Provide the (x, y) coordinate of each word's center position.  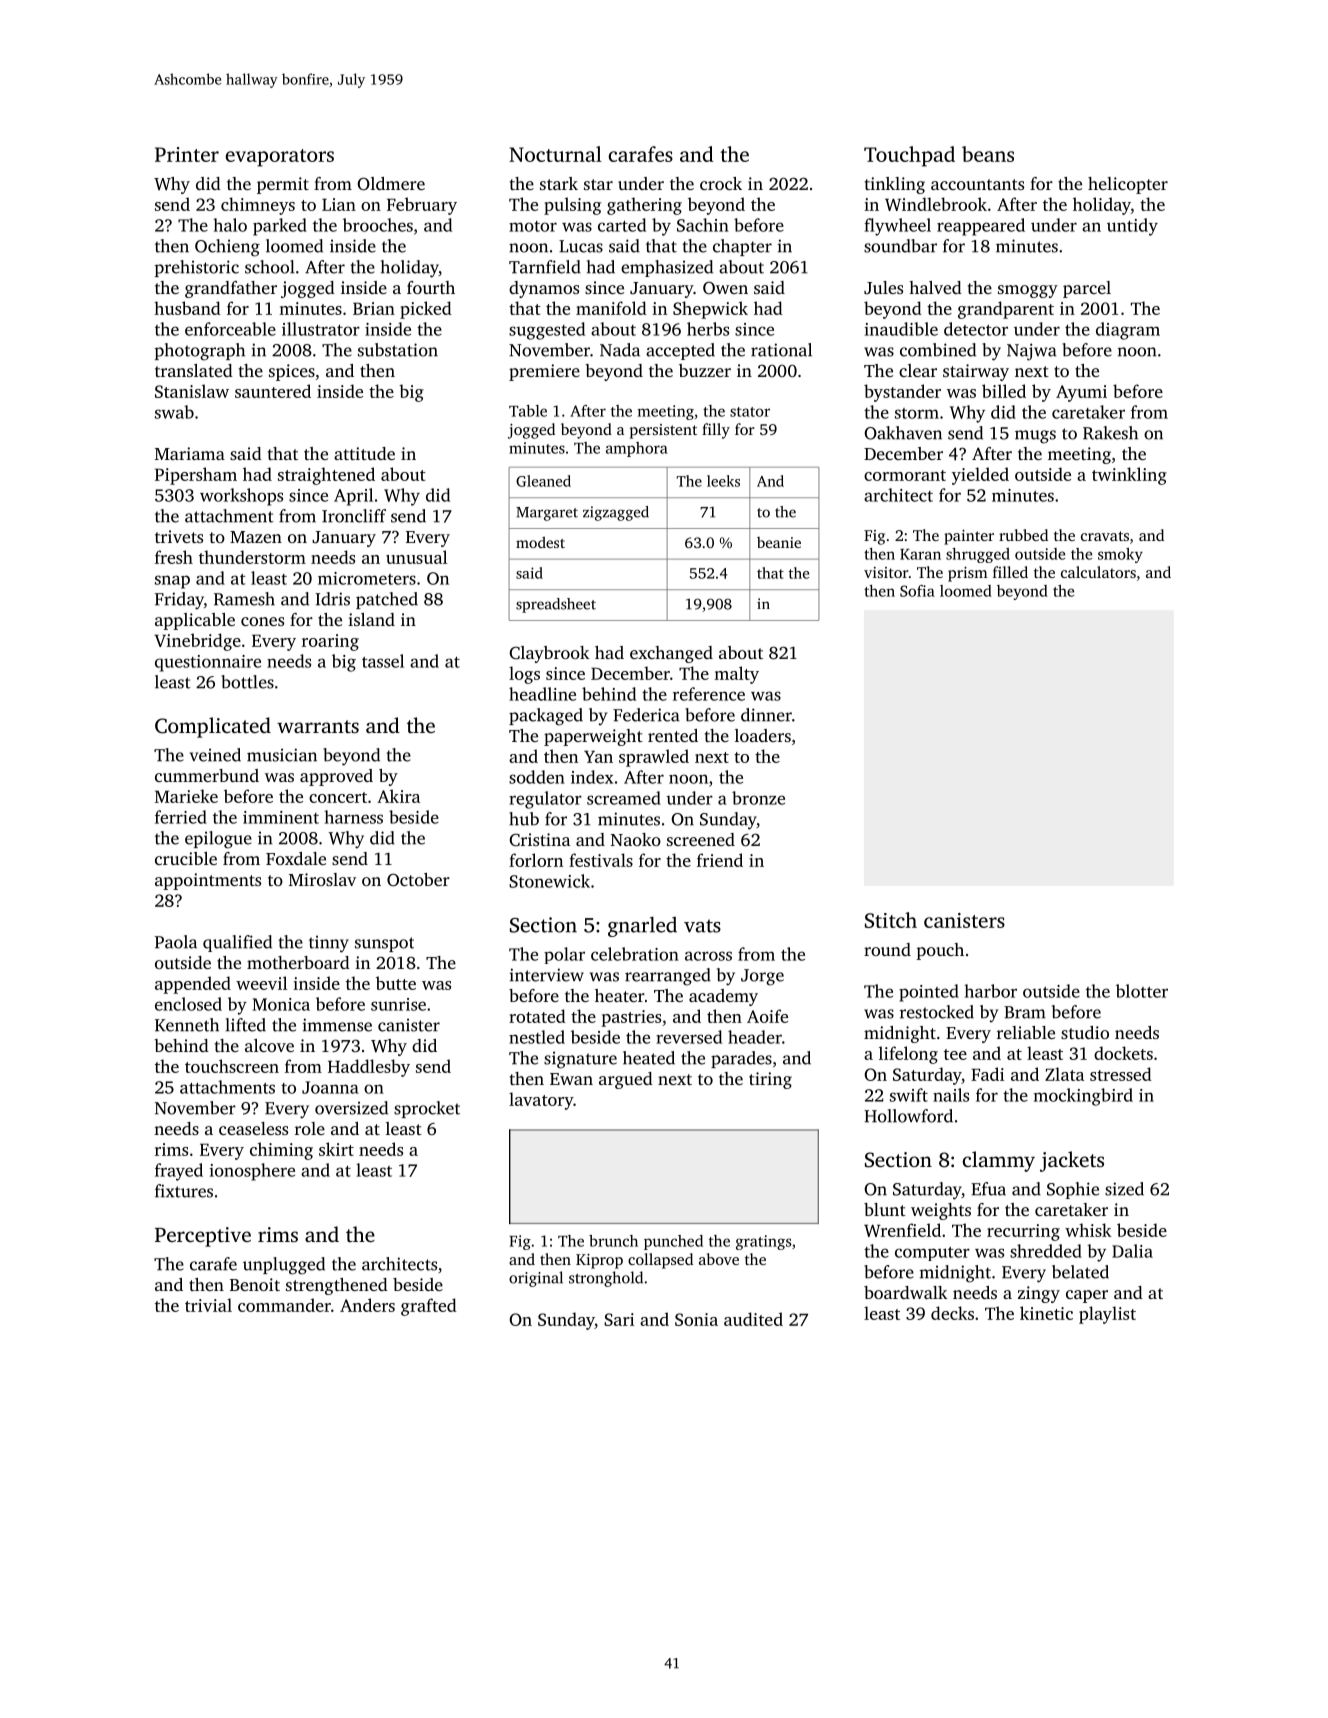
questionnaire (208, 663)
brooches (378, 225)
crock (721, 183)
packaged (546, 717)
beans (988, 154)
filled (1010, 572)
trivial (208, 1305)
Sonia (696, 1319)
